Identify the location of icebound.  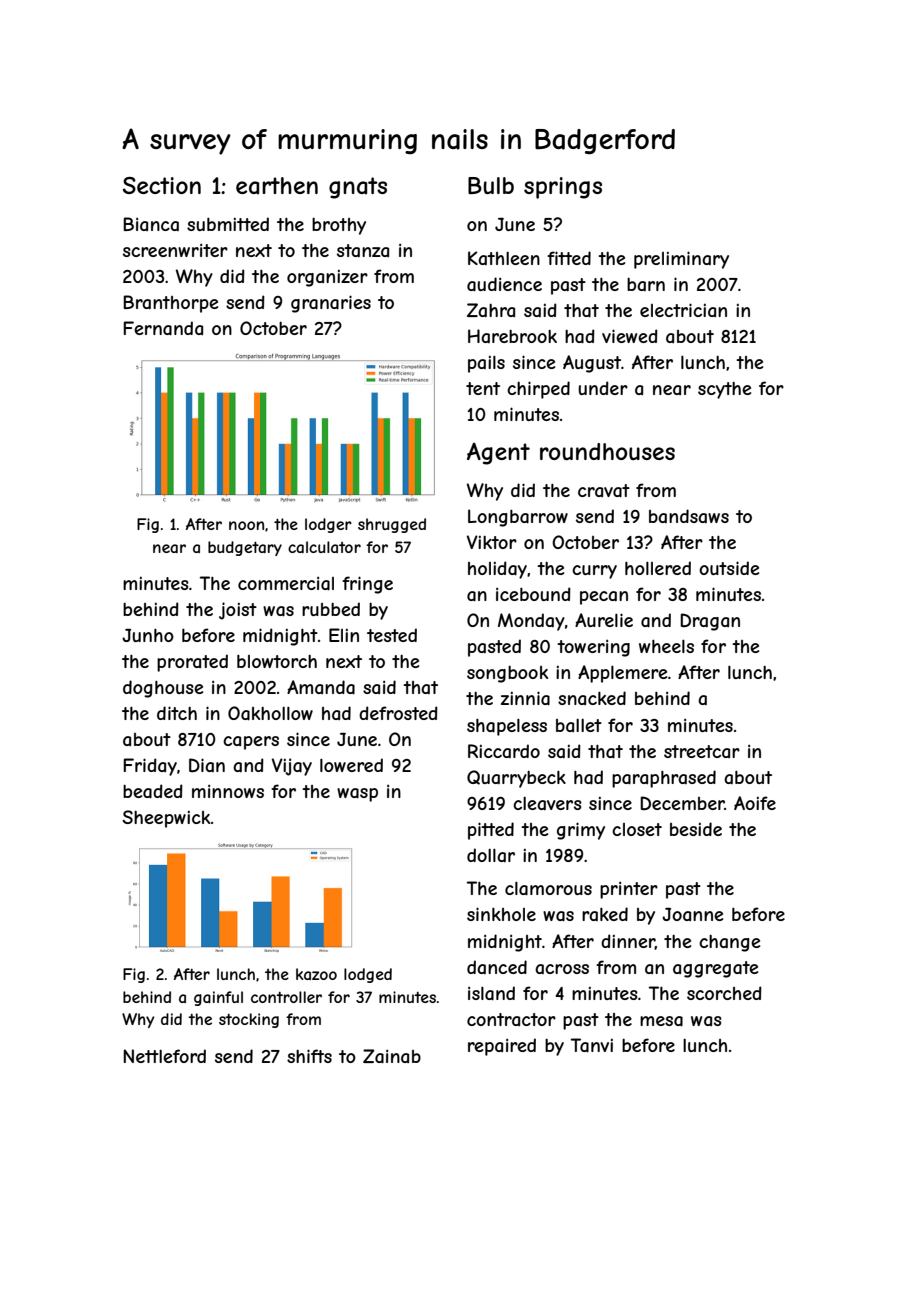
(533, 594).
